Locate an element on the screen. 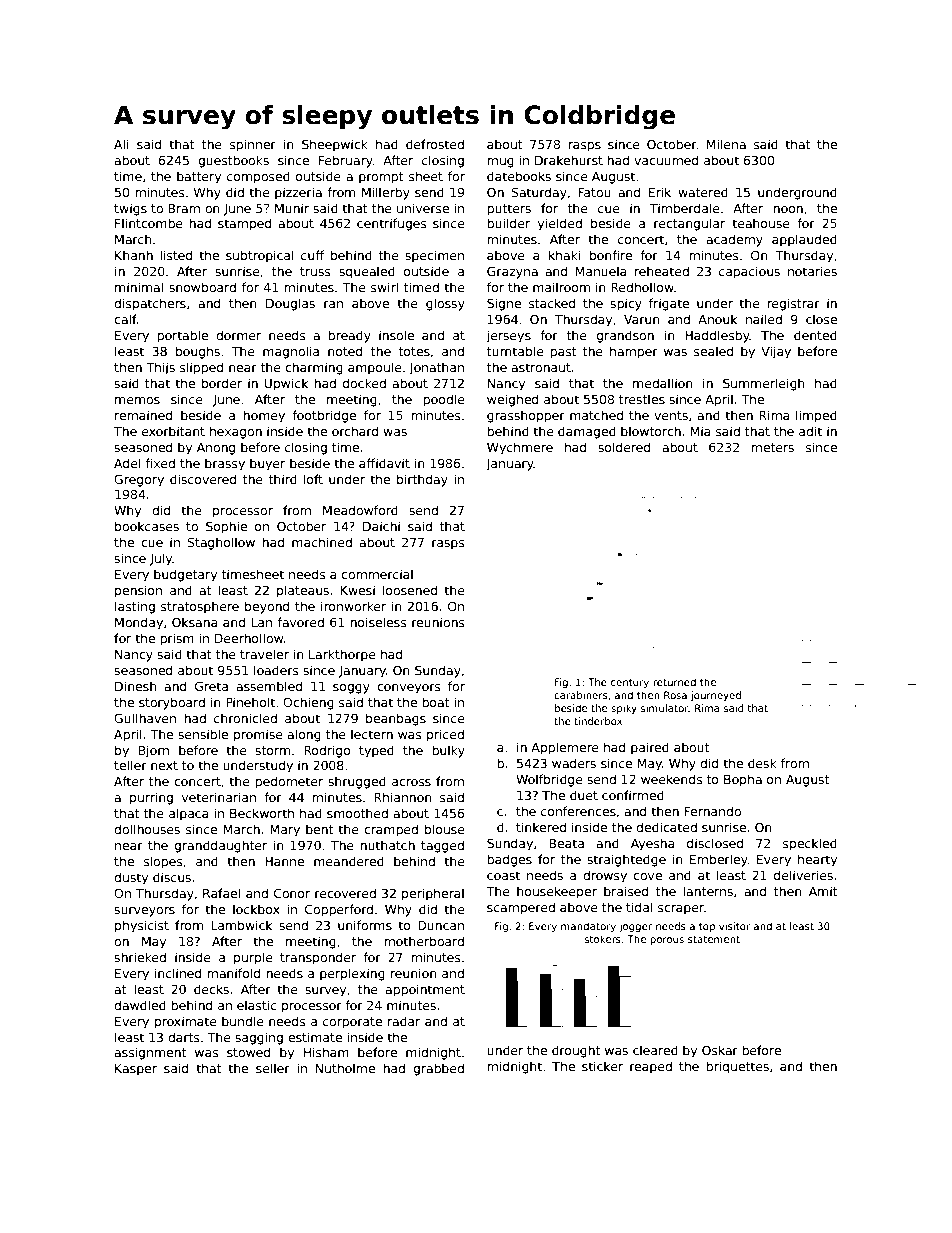  brassy is located at coordinates (225, 464).
